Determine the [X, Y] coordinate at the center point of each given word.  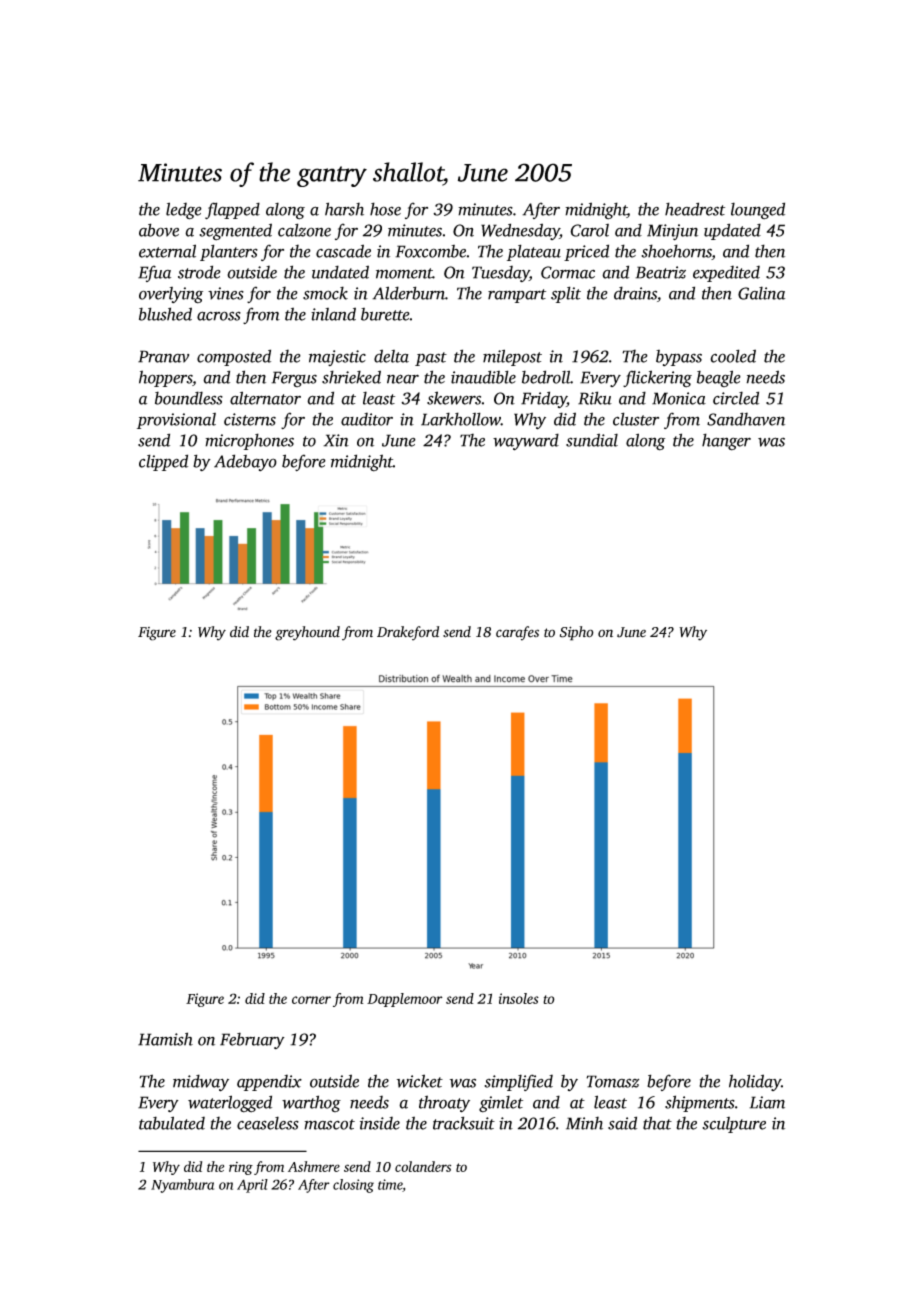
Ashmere [314, 1166]
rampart [517, 296]
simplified [518, 1082]
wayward [526, 442]
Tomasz [612, 1081]
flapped [232, 210]
